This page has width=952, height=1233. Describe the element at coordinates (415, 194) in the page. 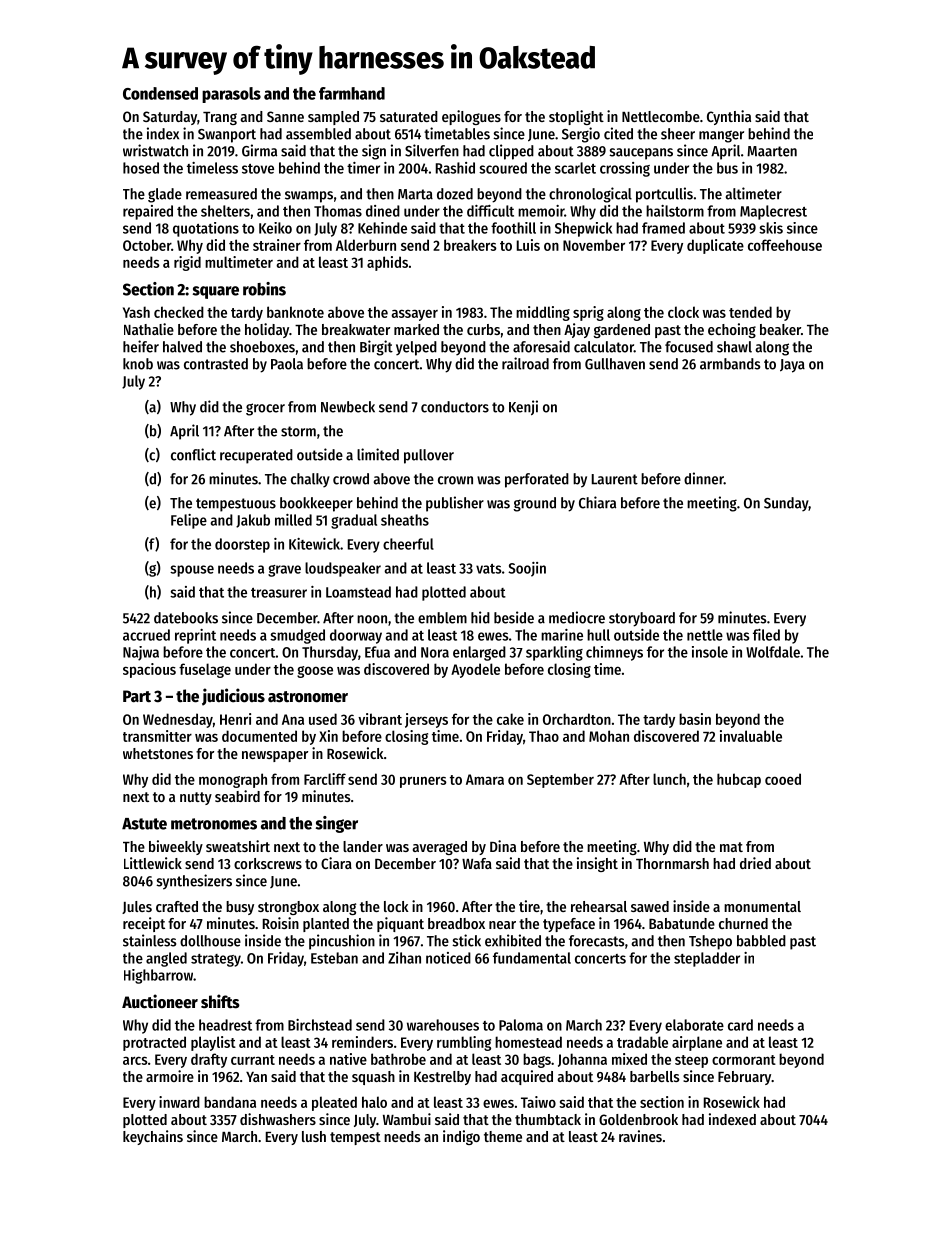

I see `Marta` at that location.
